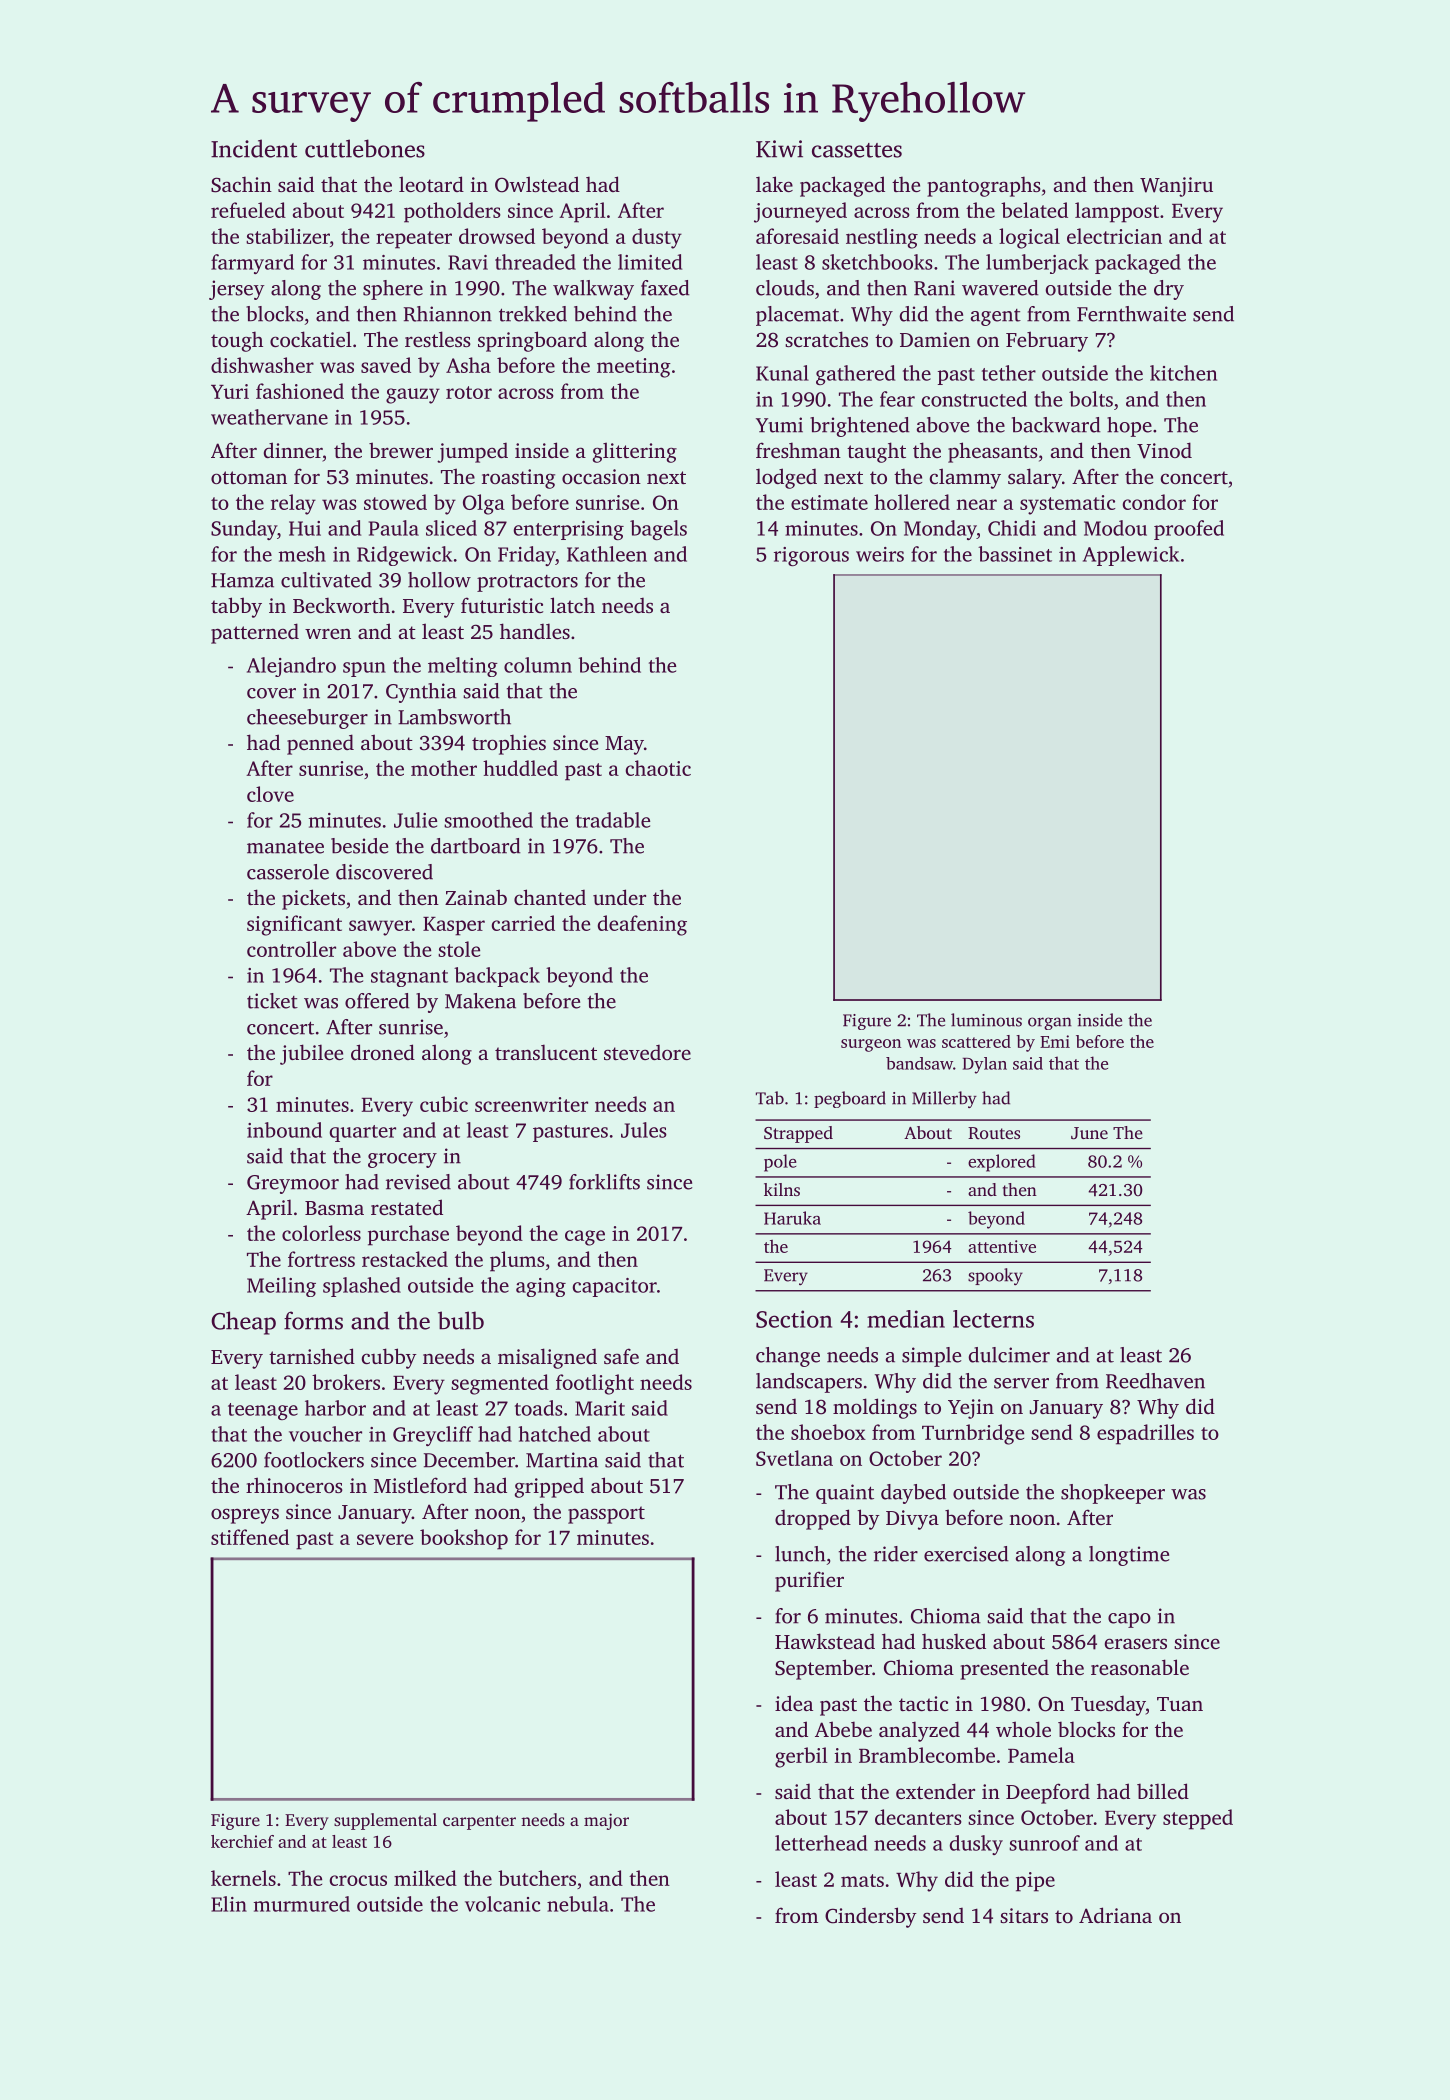 The width and height of the document is (1450, 2100). Describe the element at coordinates (405, 1259) in the document. I see `restacked` at that location.
